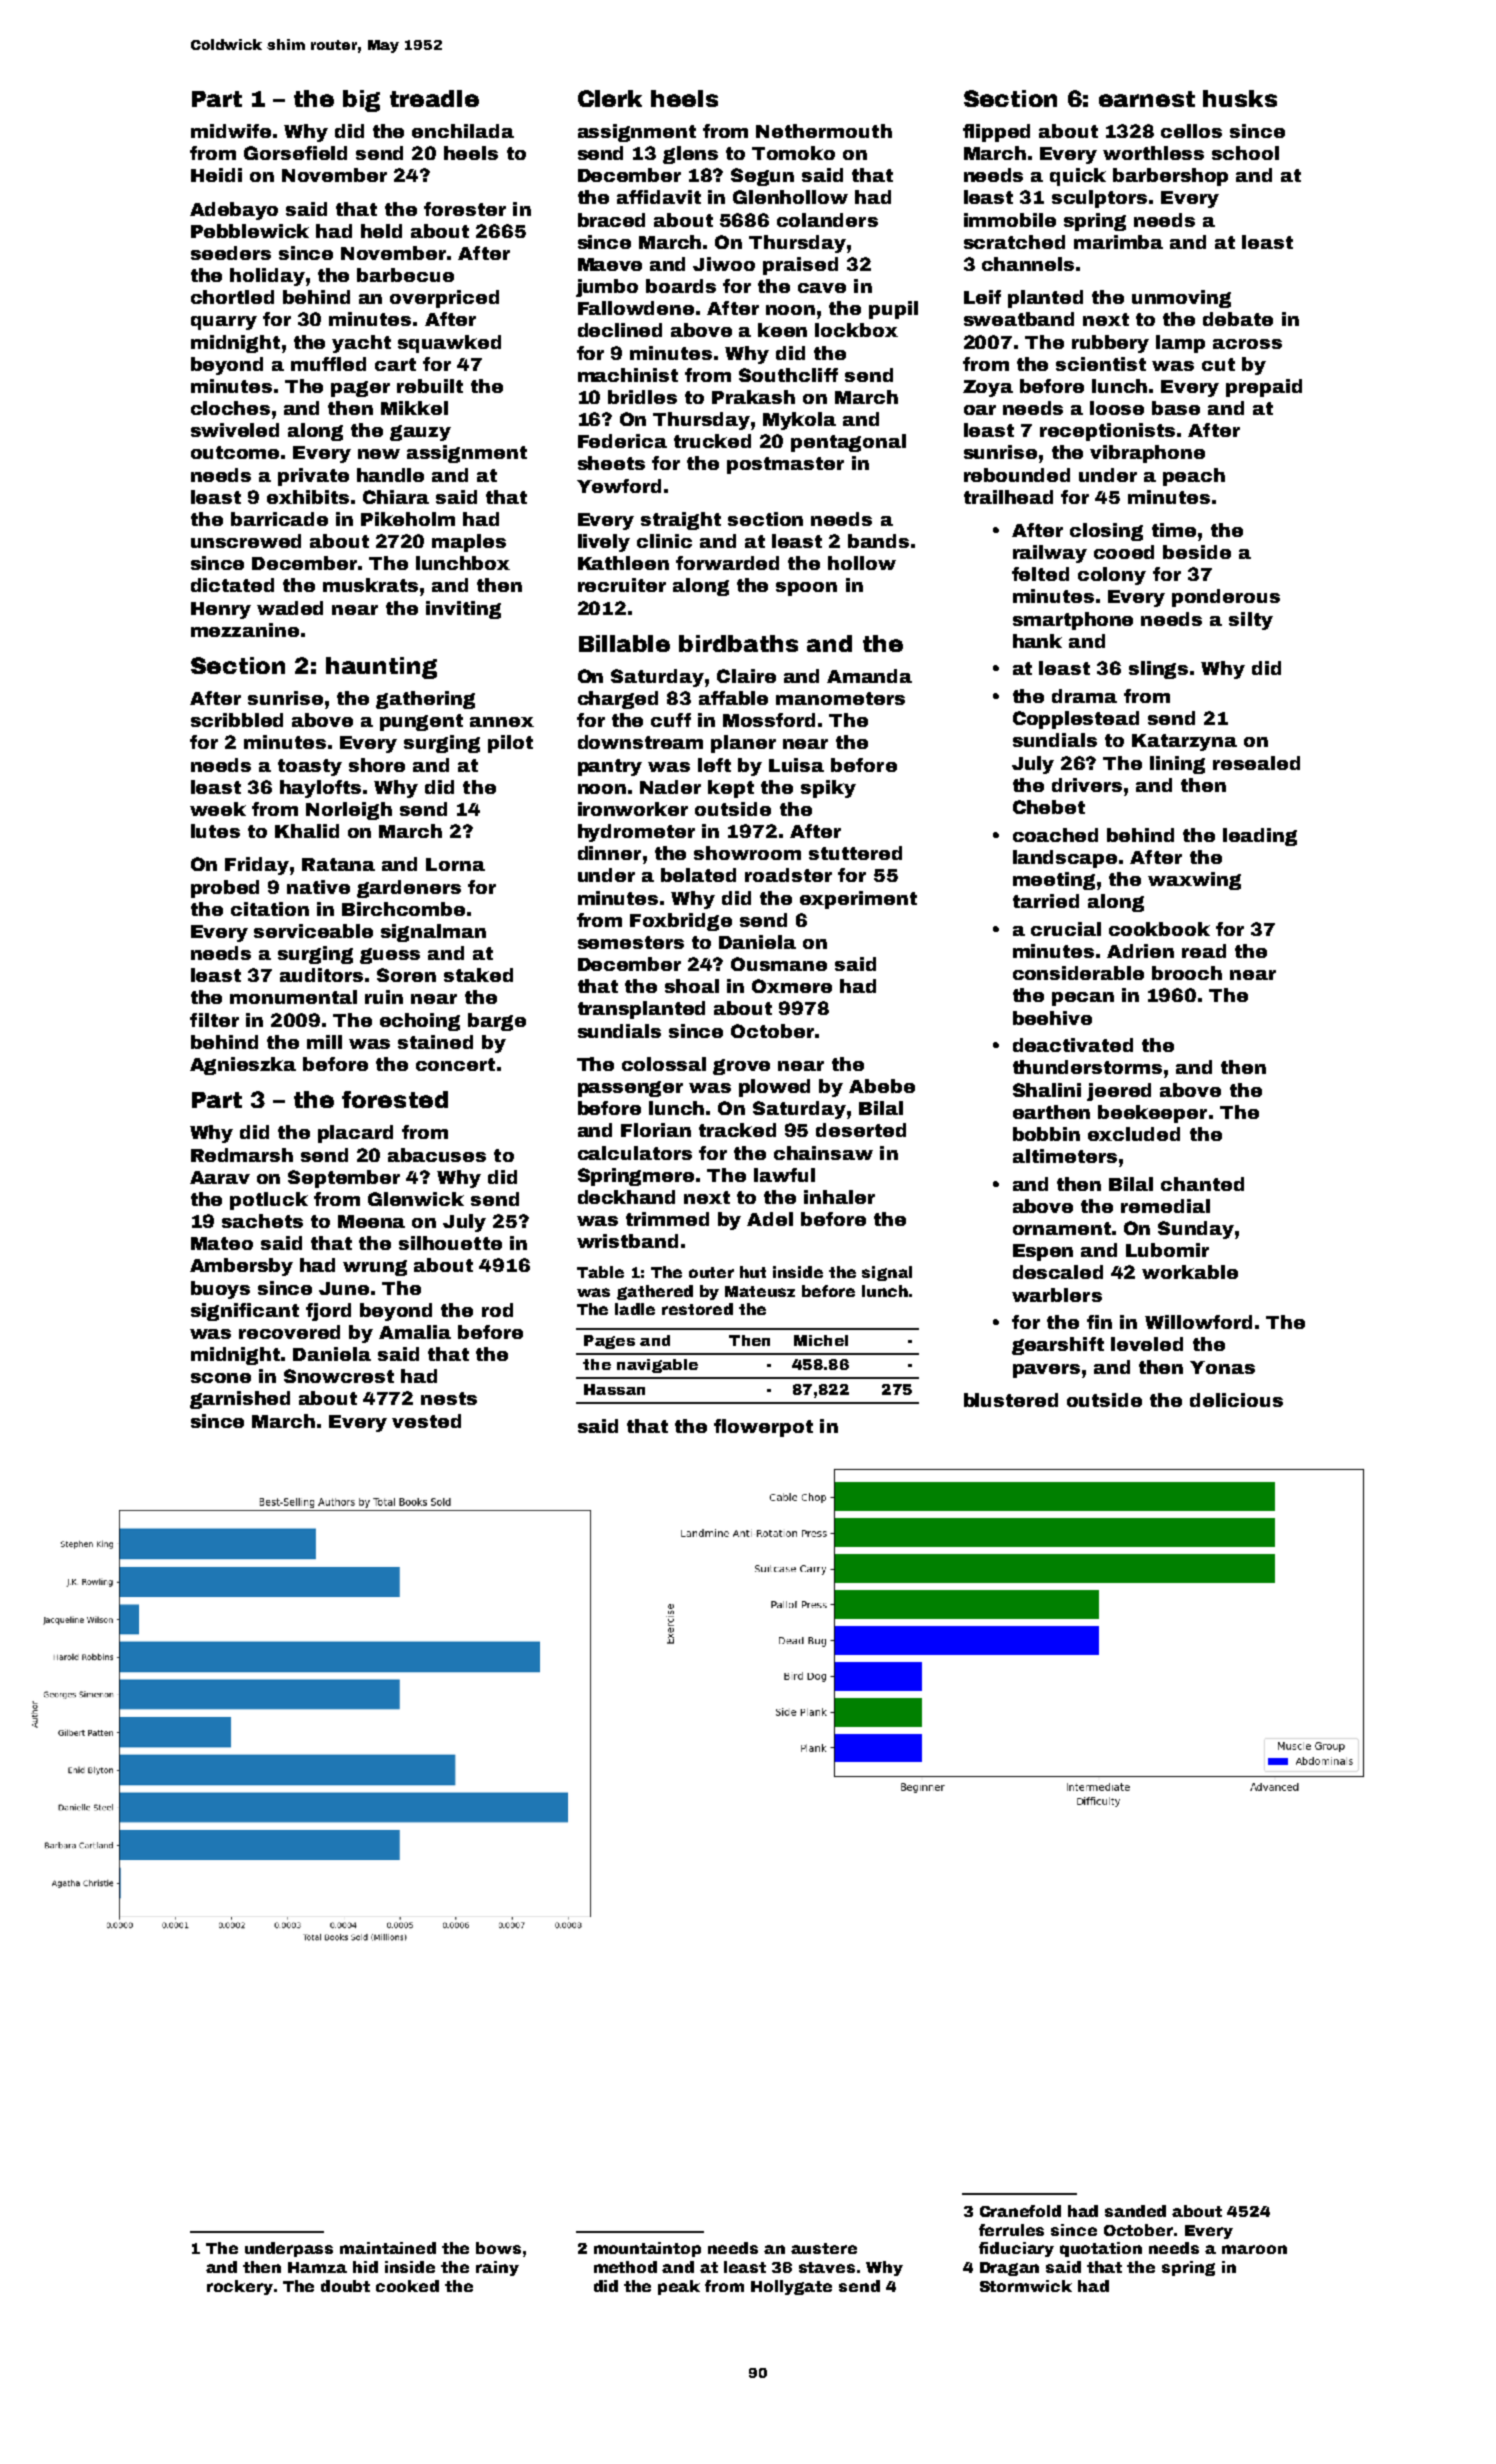 Image resolution: width=1496 pixels, height=2464 pixels. I want to click on prepaid, so click(1264, 388).
